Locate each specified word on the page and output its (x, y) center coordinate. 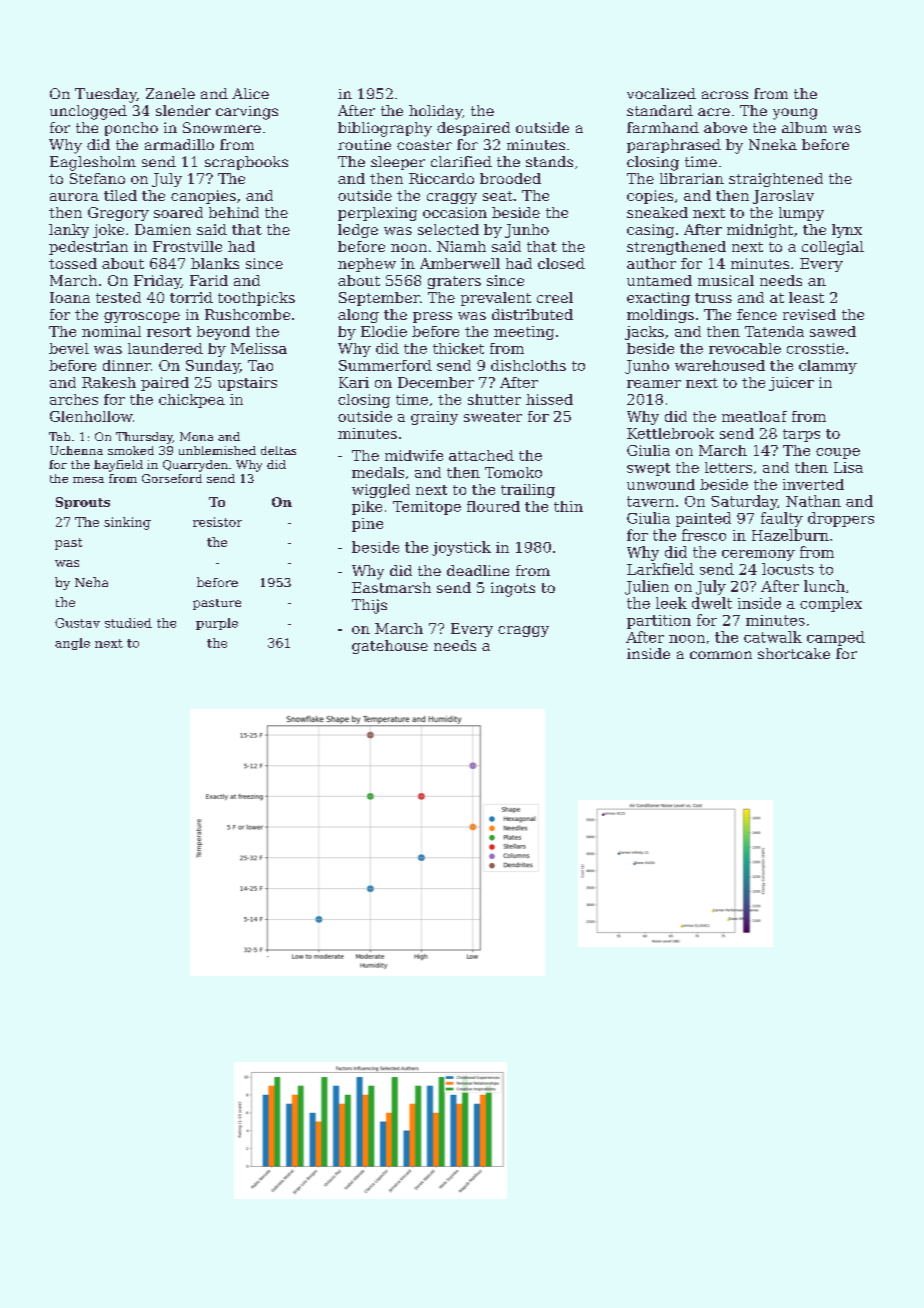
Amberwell (460, 263)
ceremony (758, 555)
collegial (833, 248)
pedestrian (88, 248)
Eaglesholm (93, 163)
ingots (513, 589)
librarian (692, 178)
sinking (127, 523)
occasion (455, 212)
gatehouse (390, 647)
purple (217, 624)
